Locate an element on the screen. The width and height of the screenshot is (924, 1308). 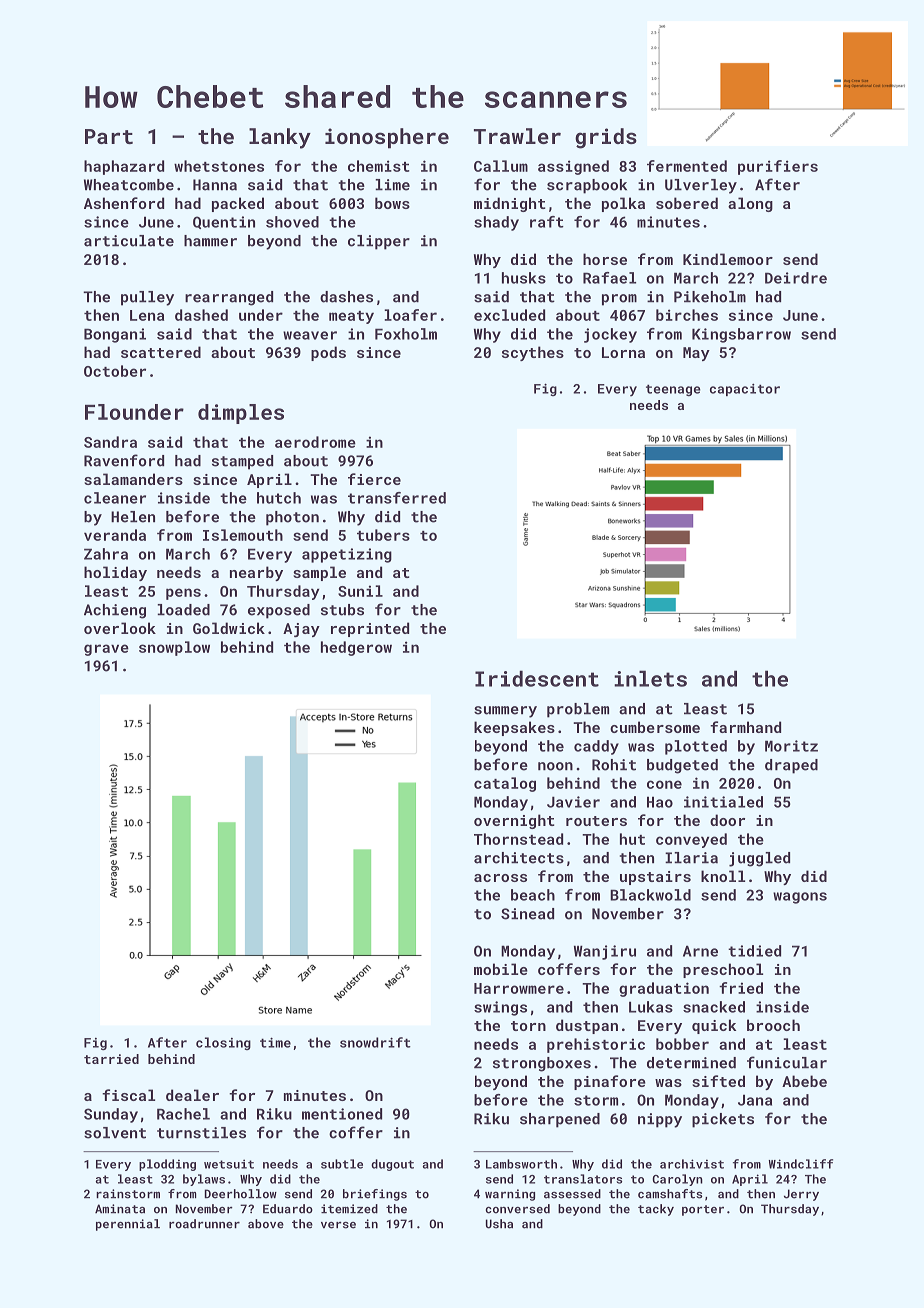
door is located at coordinates (727, 820).
